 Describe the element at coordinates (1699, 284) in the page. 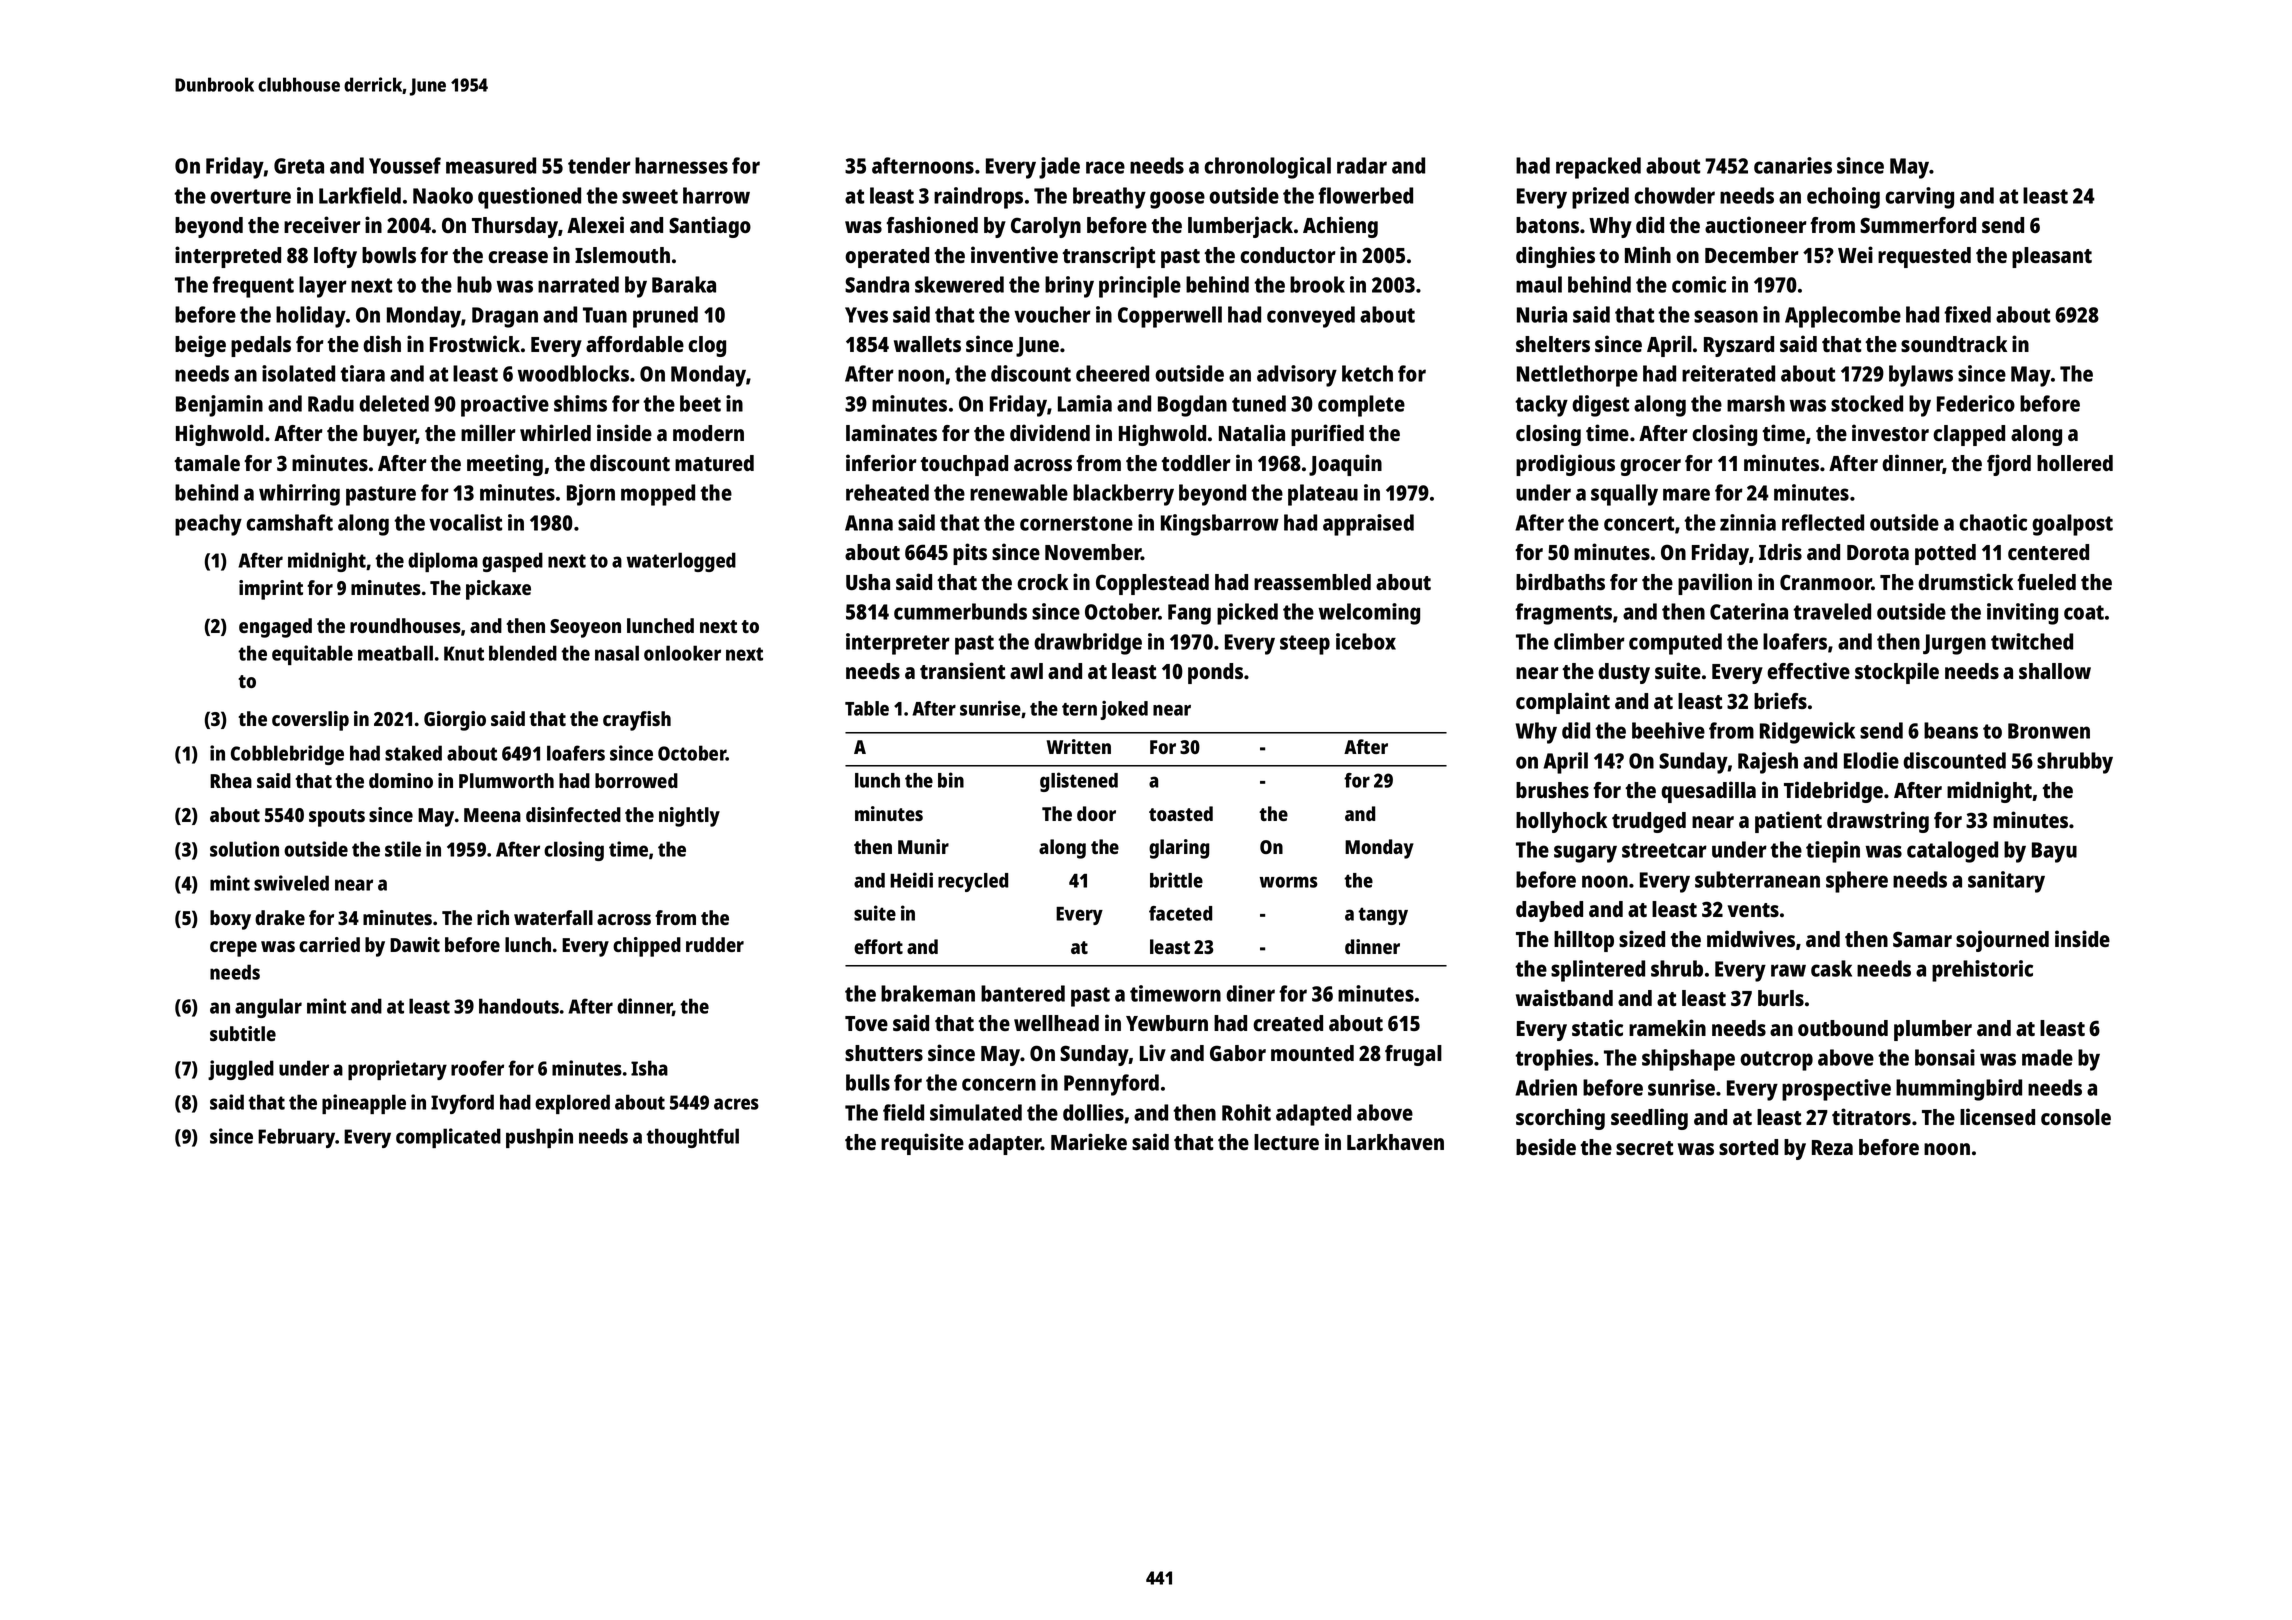

I see `comic` at that location.
